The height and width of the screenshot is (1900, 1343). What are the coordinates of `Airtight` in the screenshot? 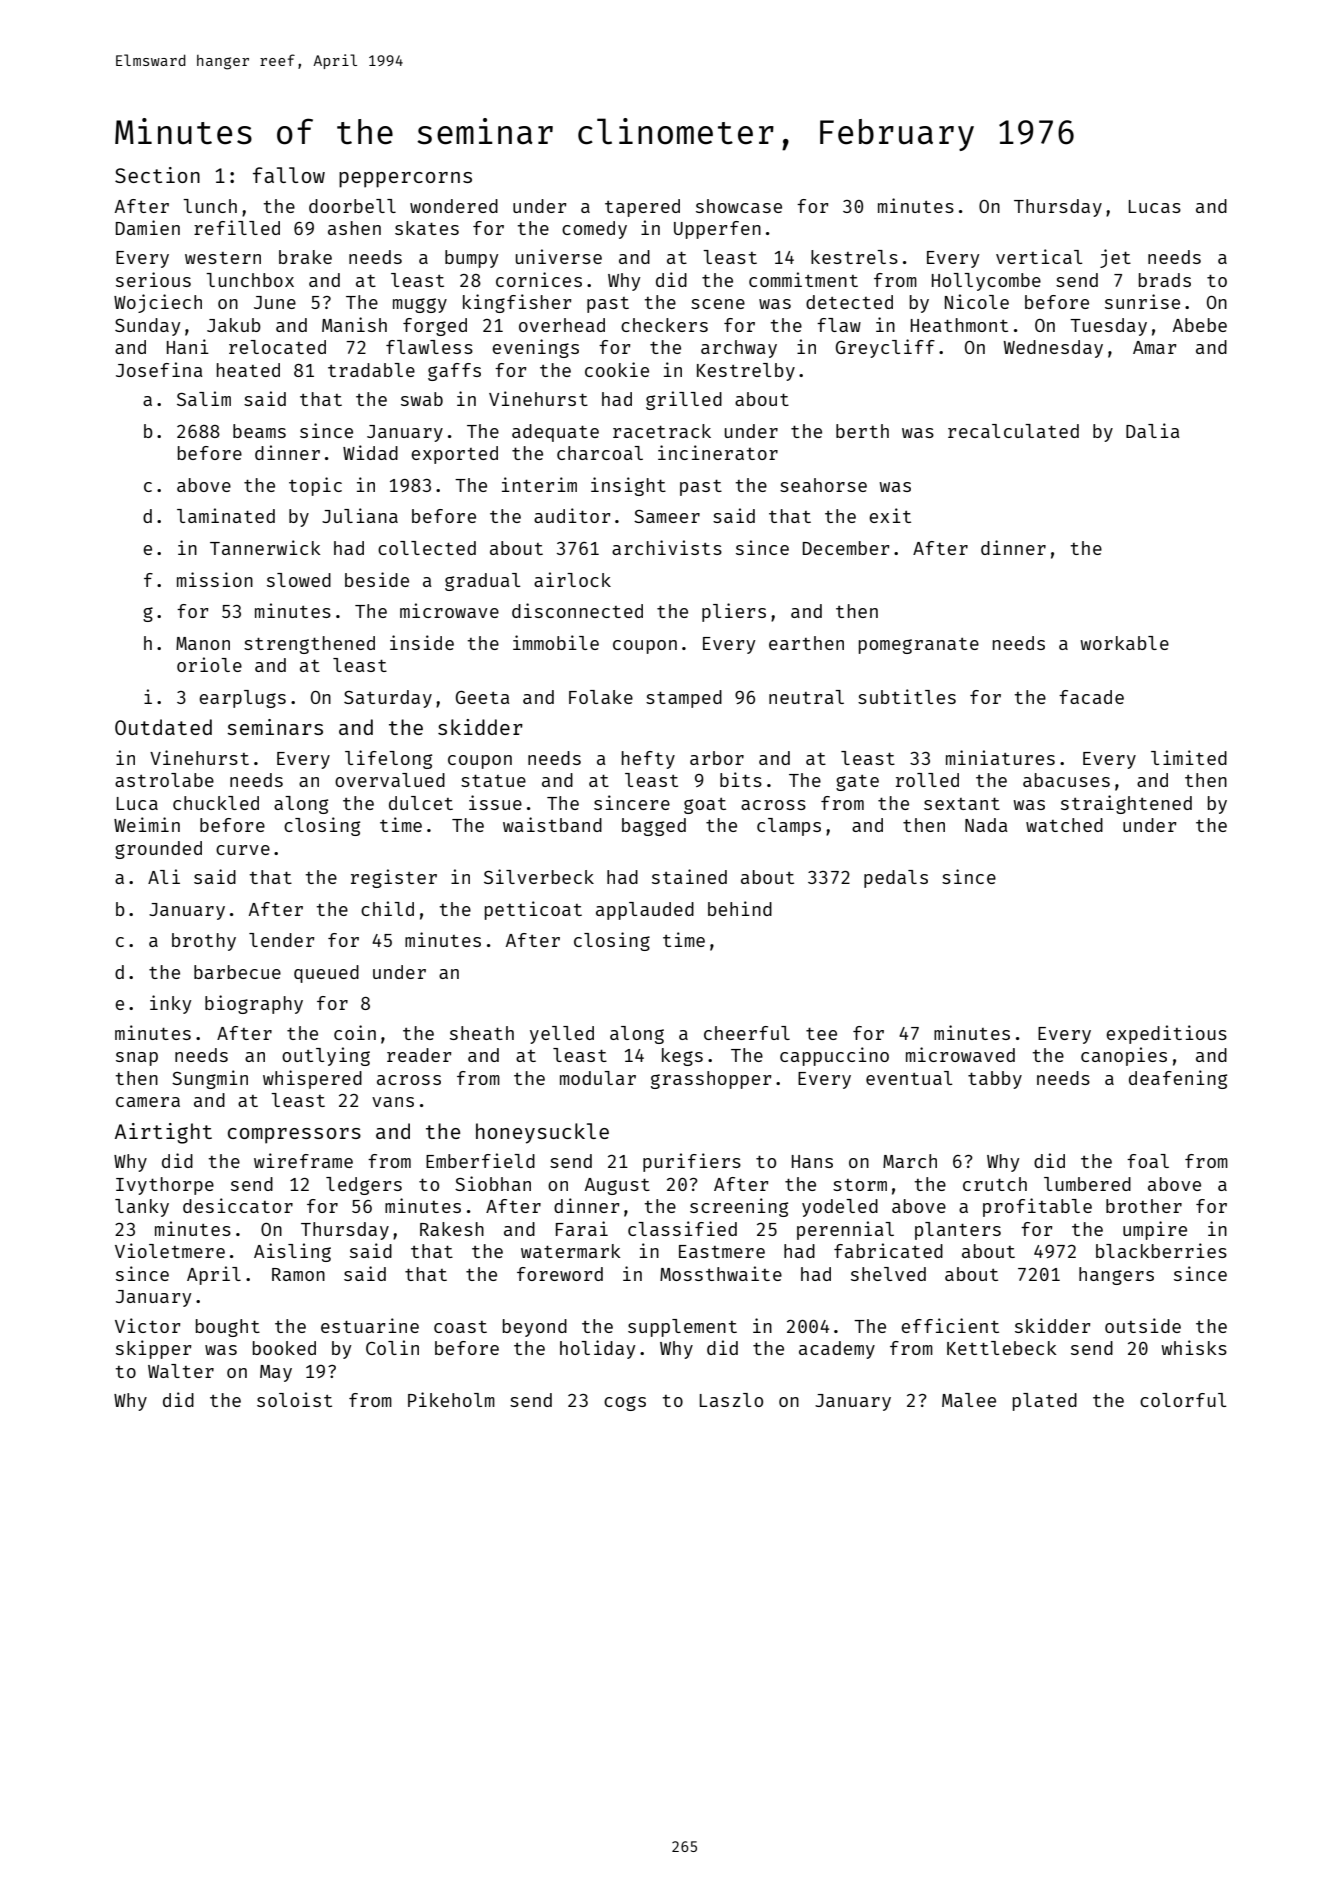 It's located at (163, 1133).
